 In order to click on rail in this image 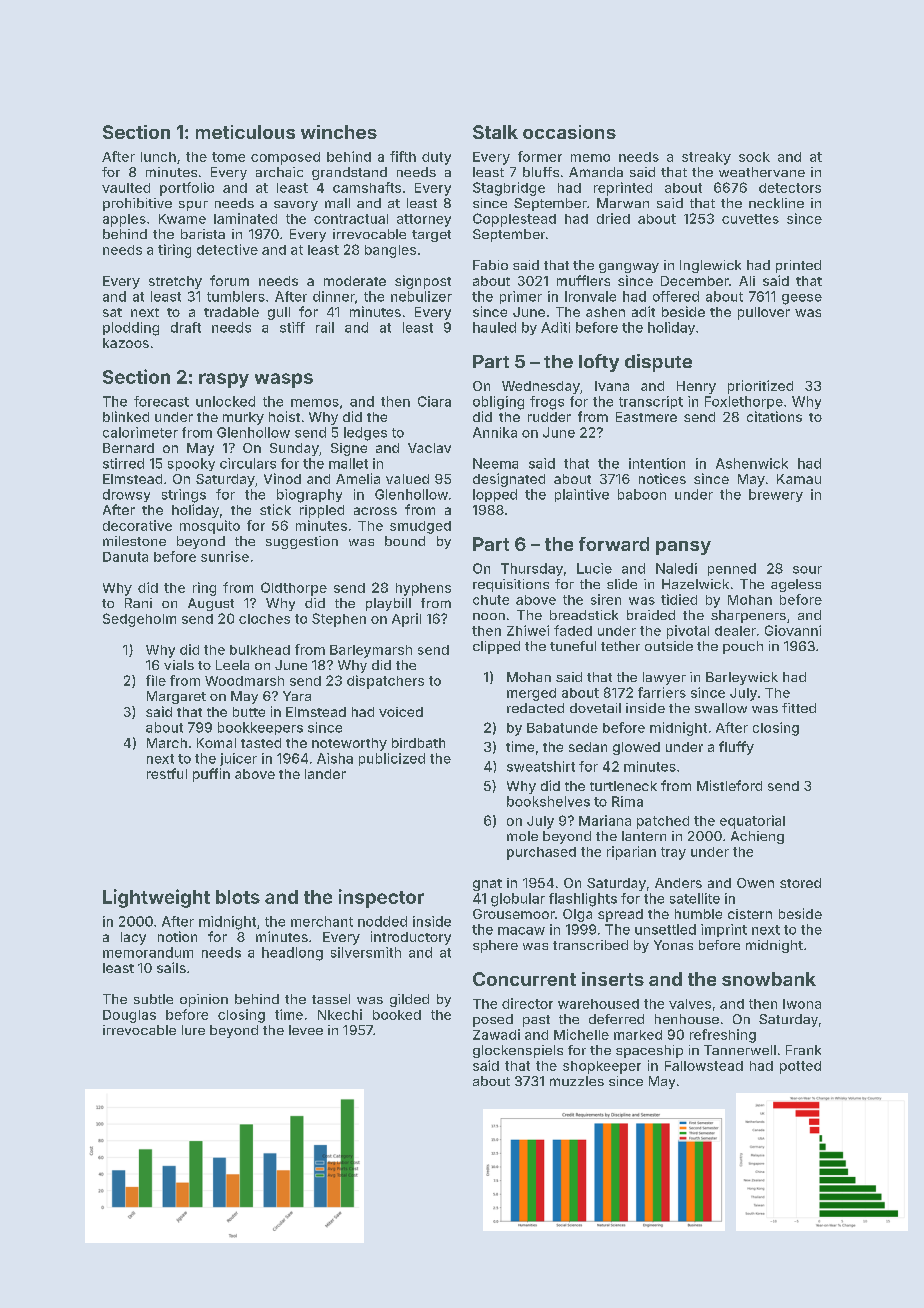, I will do `click(325, 327)`.
